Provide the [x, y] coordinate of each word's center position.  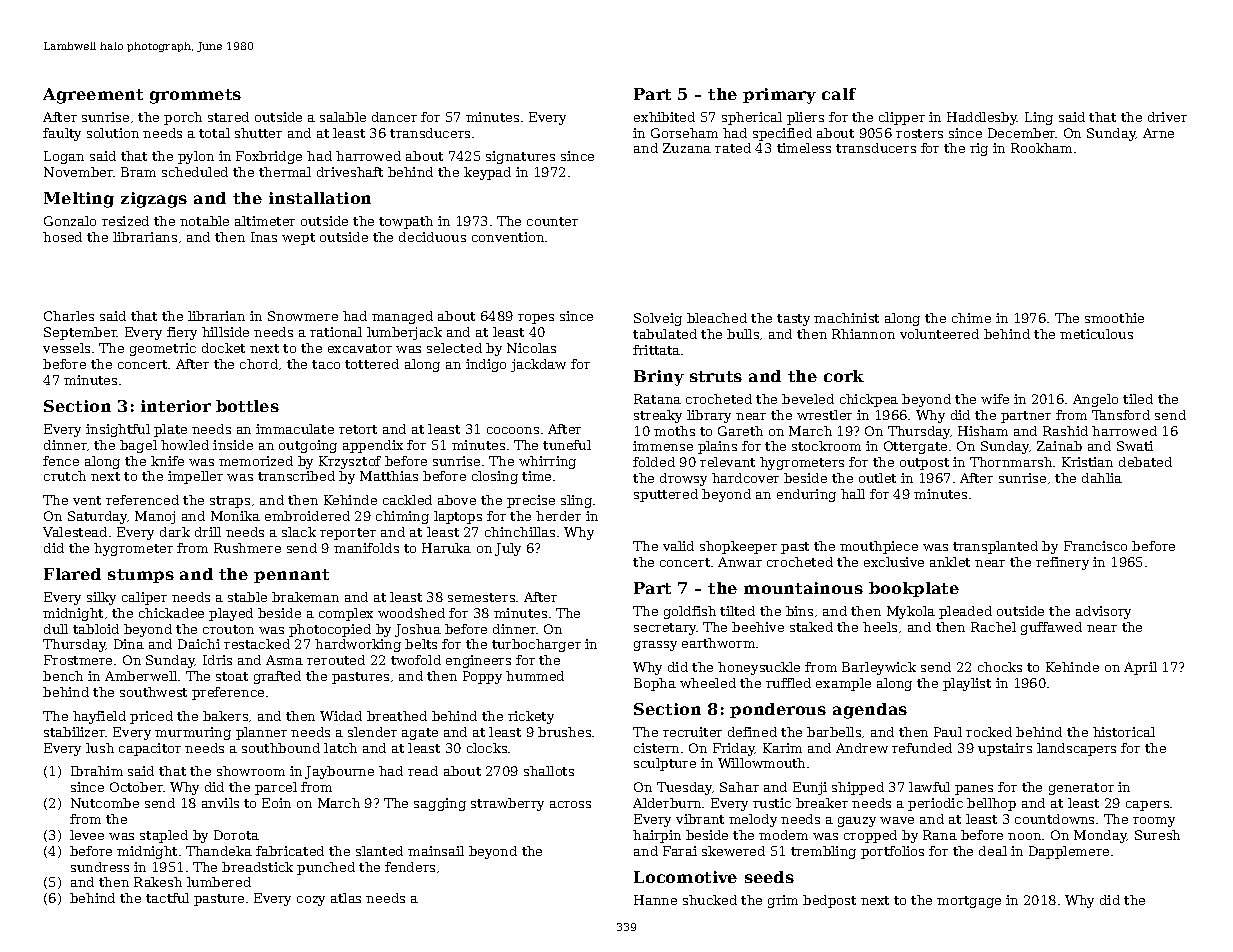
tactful [167, 898]
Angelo [1095, 400]
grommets [195, 96]
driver [1167, 117]
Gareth [740, 431]
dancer [394, 117]
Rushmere [247, 548]
